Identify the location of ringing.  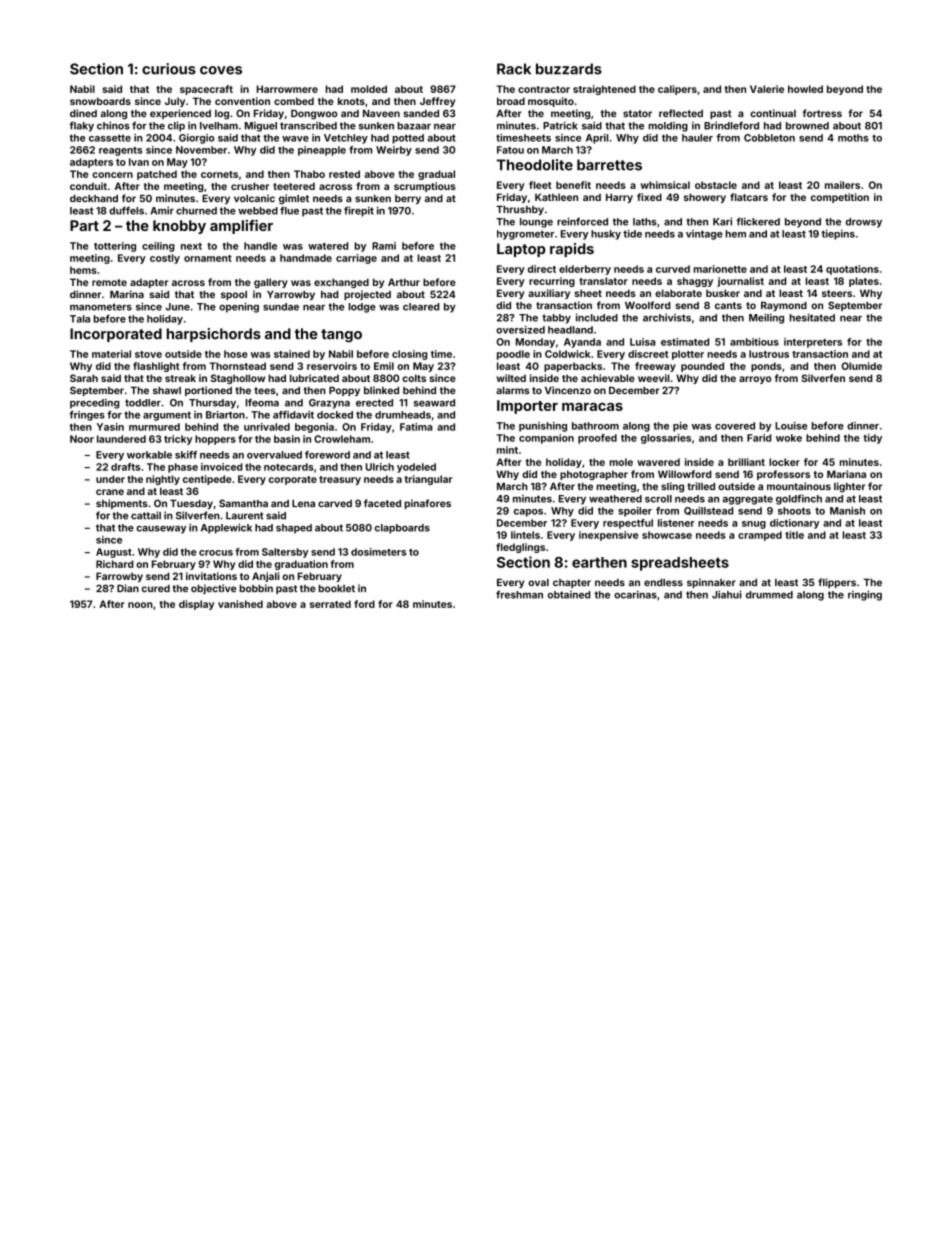
(865, 595).
